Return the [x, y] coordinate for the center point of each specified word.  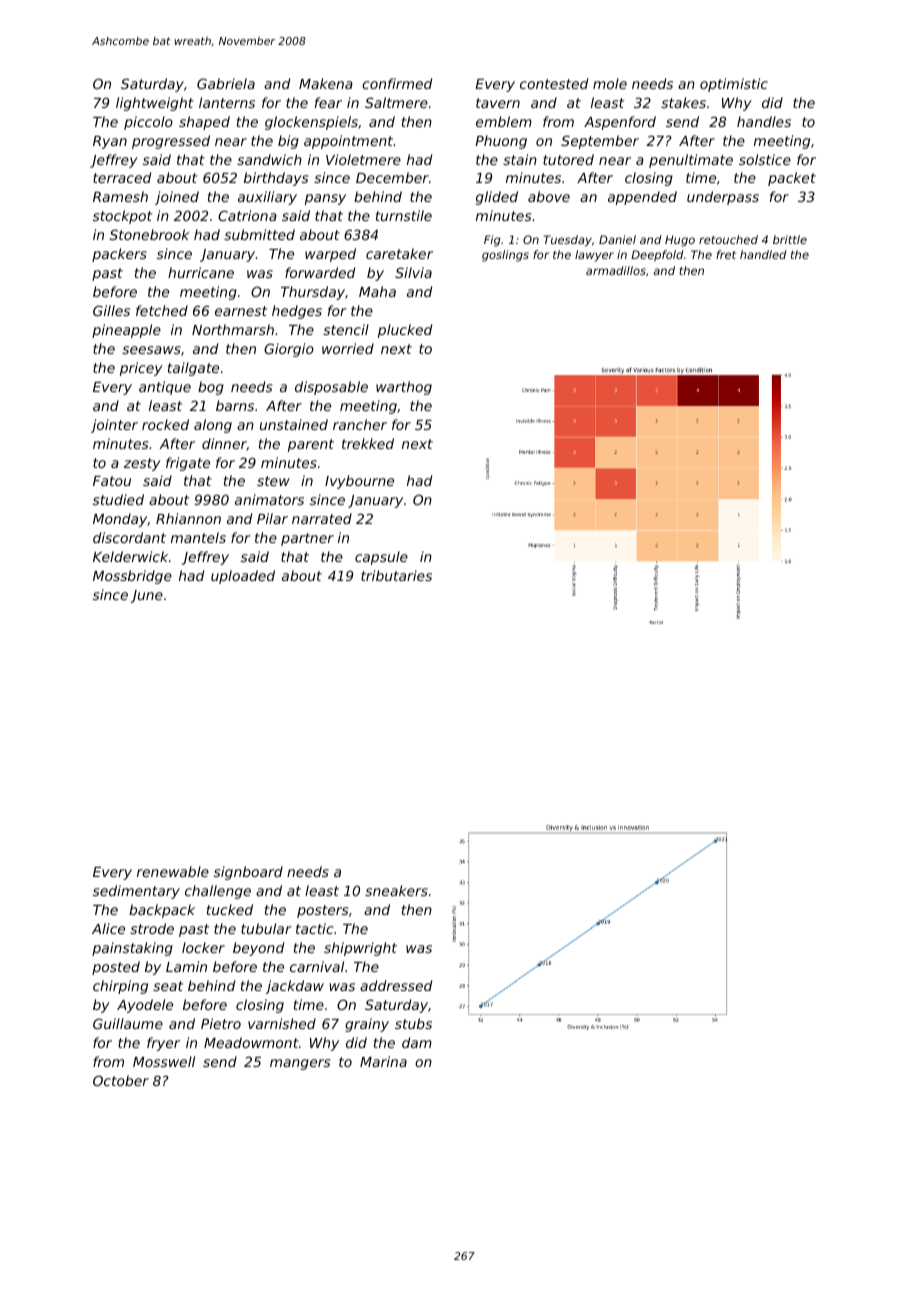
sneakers [396, 890]
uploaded [243, 577]
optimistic [734, 85]
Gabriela [226, 83]
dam [417, 1042]
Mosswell [164, 1061]
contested [554, 83]
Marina [383, 1061]
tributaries [396, 575]
